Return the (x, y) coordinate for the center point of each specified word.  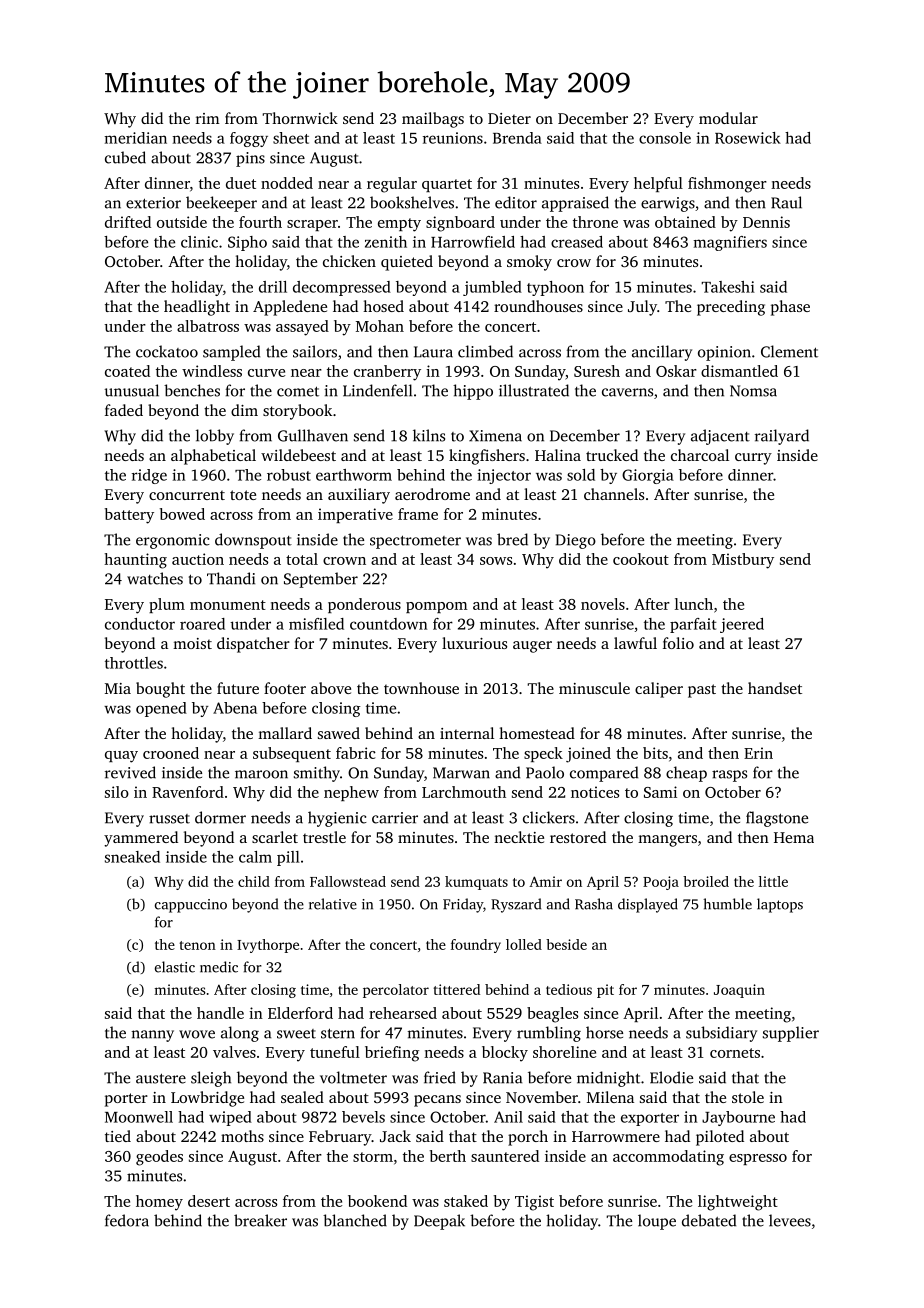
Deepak (439, 1222)
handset (775, 688)
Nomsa (753, 391)
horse (604, 1032)
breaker (260, 1220)
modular (728, 118)
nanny (152, 1036)
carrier (395, 818)
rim (208, 118)
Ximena (495, 436)
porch (528, 1138)
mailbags (433, 120)
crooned (171, 753)
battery (129, 516)
